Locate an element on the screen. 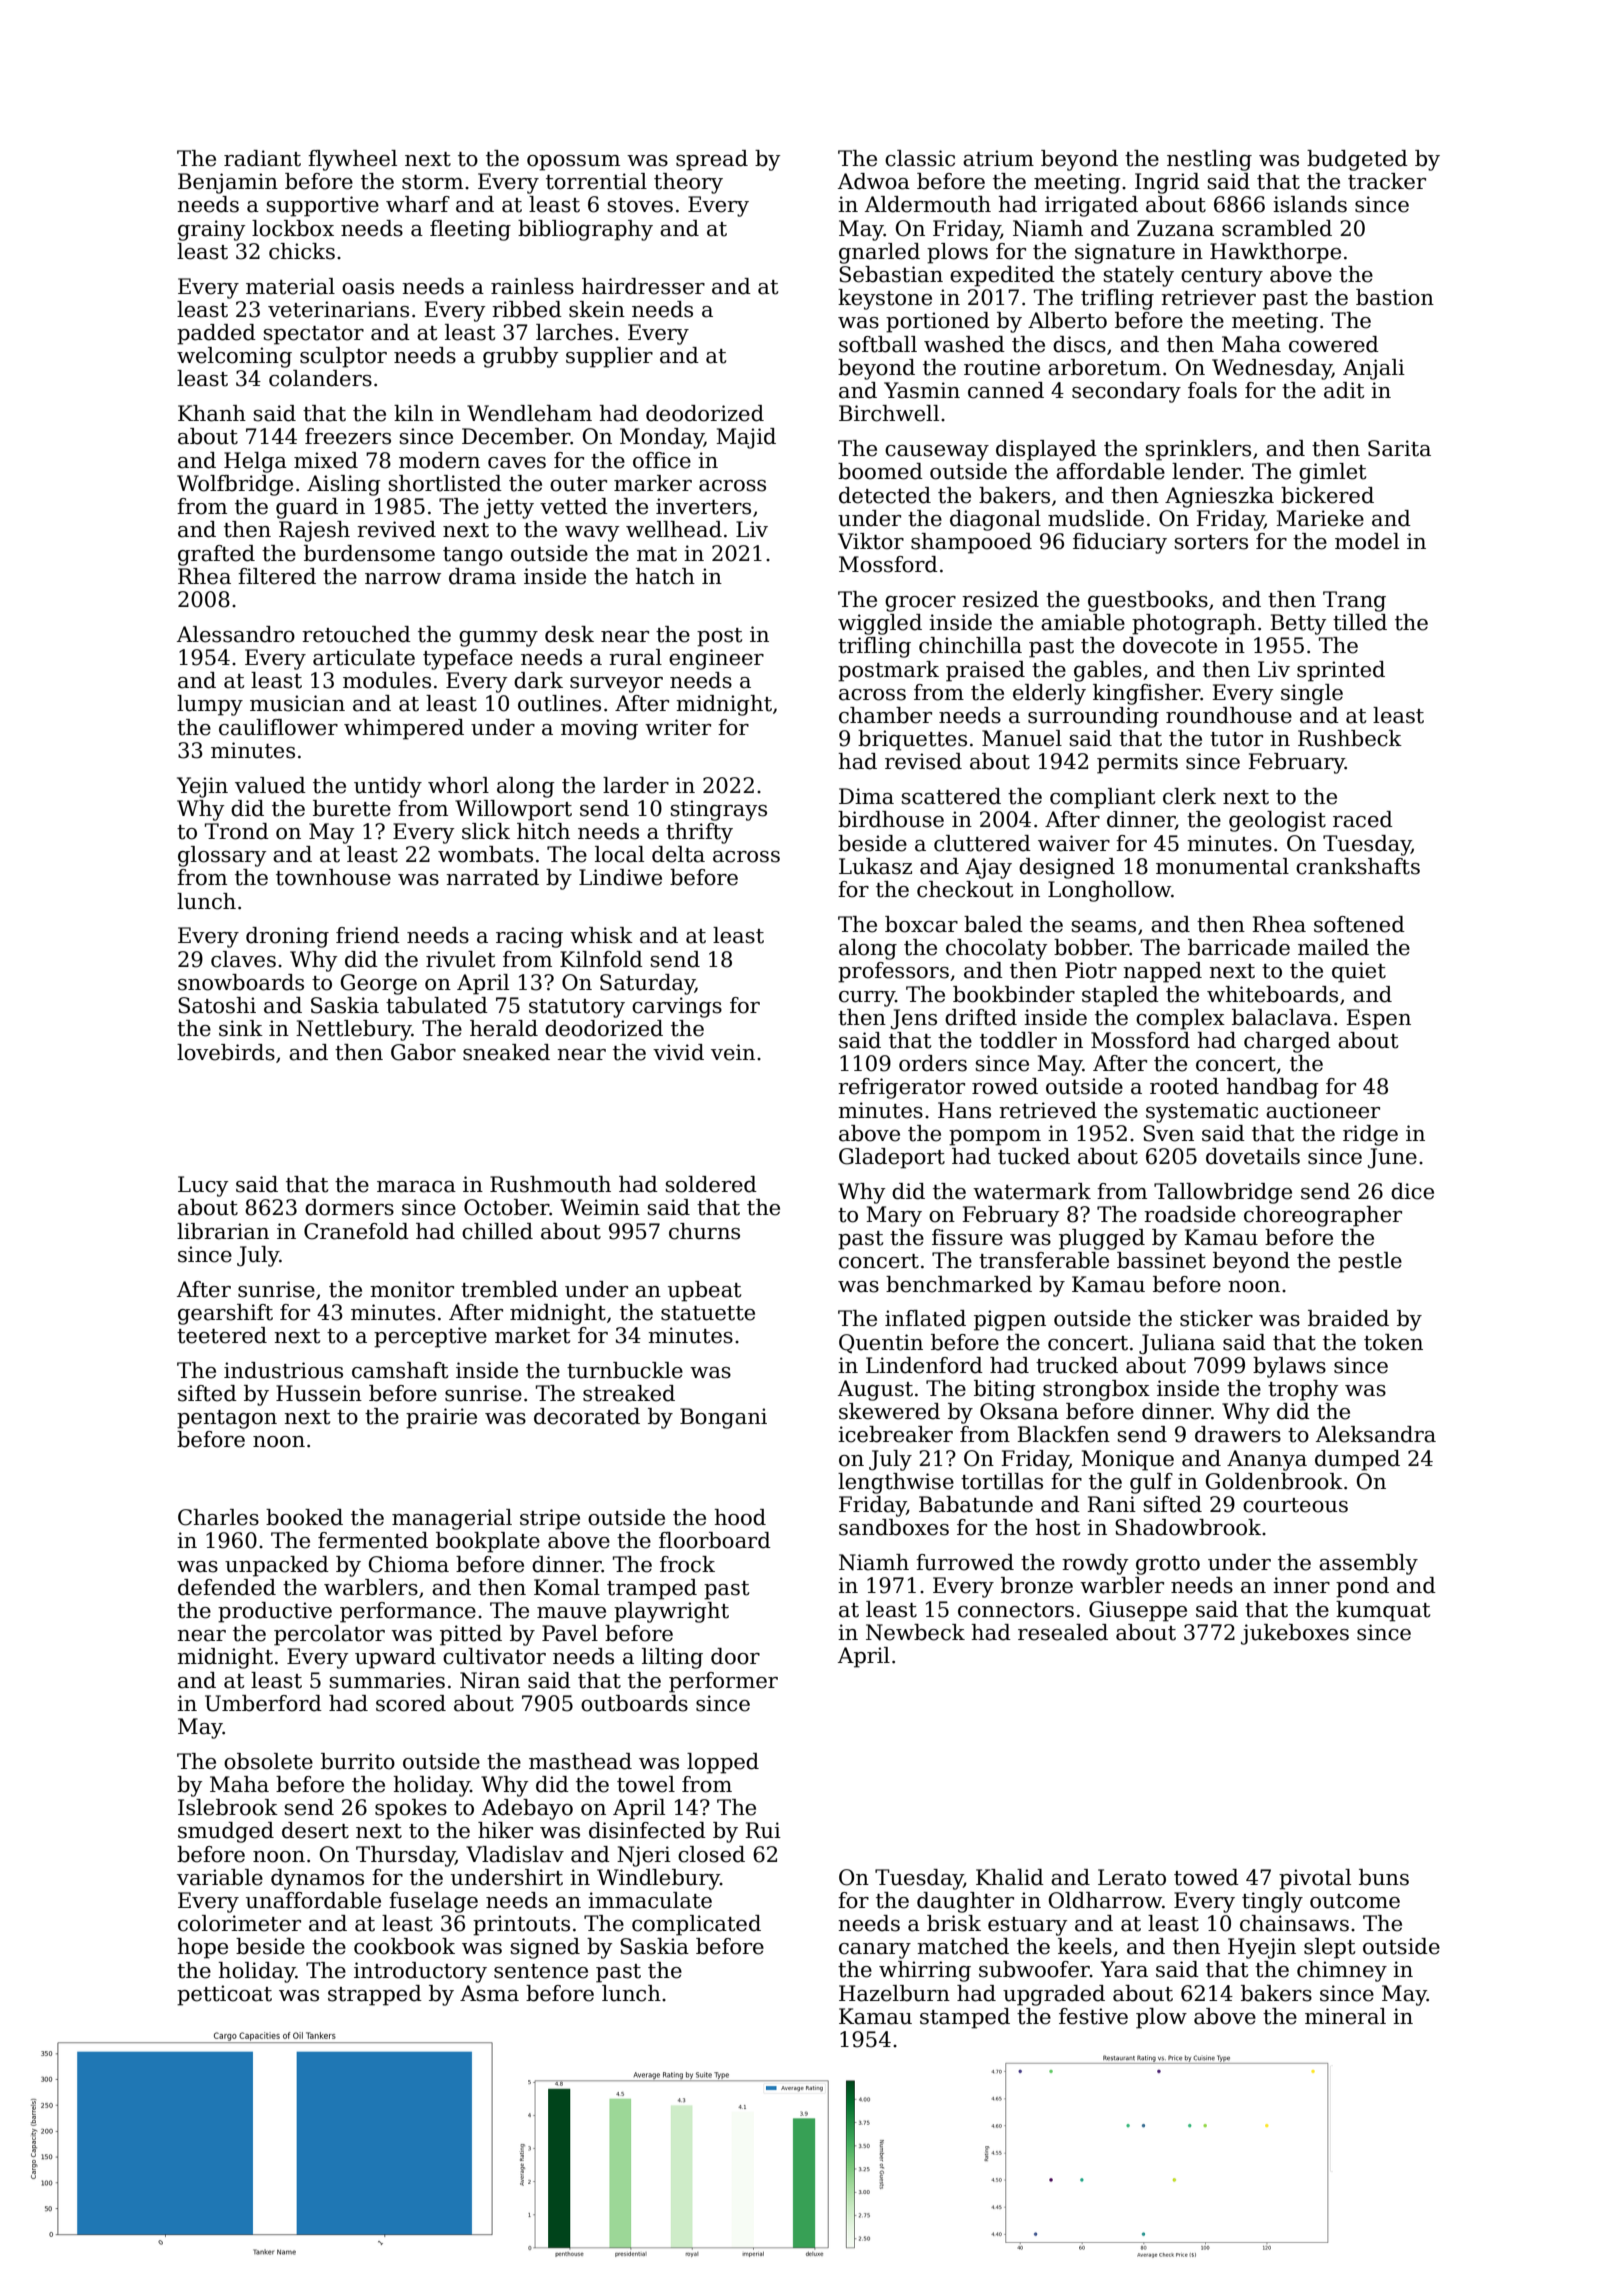 The width and height of the screenshot is (1620, 2292). glossary is located at coordinates (222, 856).
